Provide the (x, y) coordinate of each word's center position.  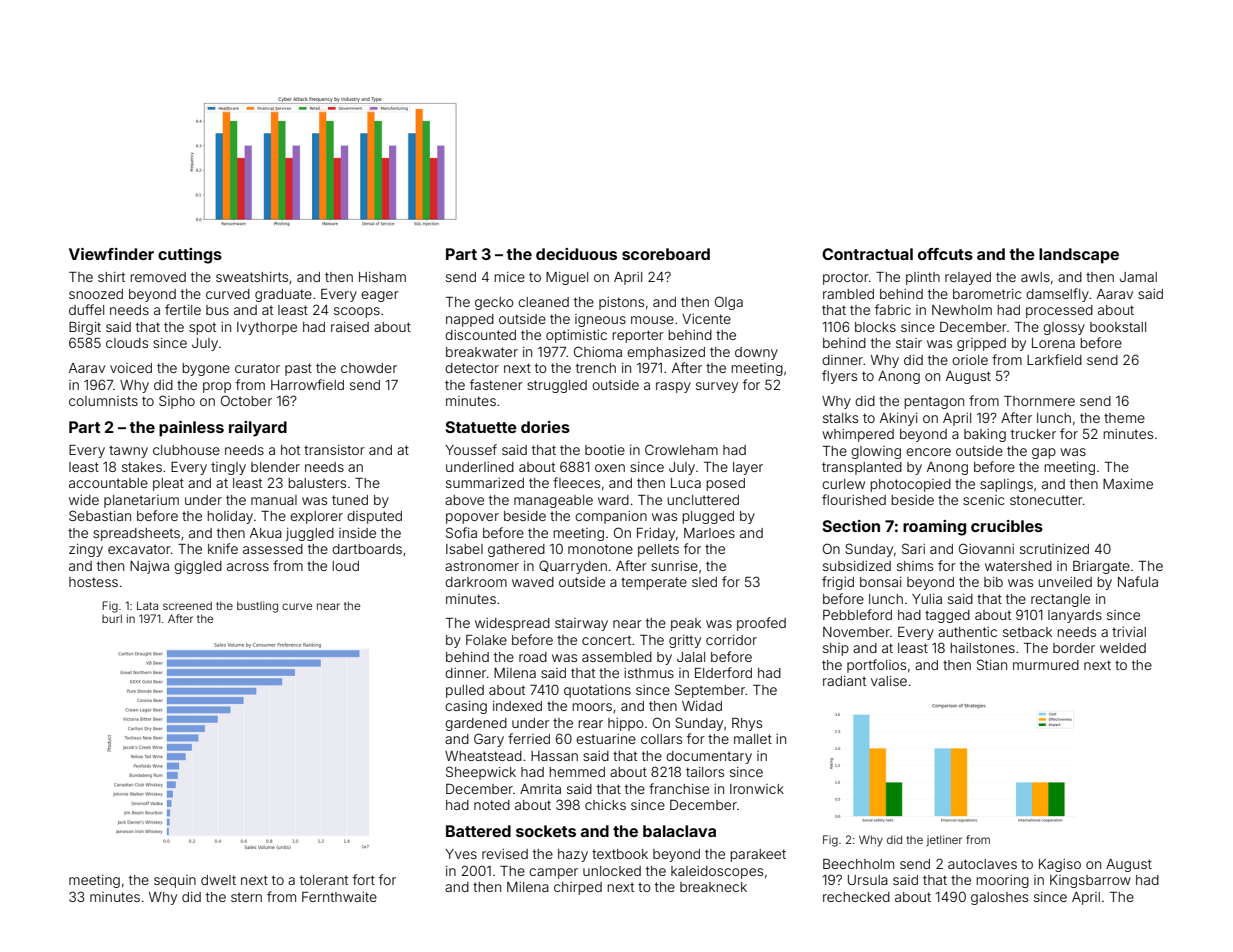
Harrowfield (307, 384)
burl (112, 618)
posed (725, 484)
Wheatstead (483, 756)
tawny (128, 451)
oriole (970, 360)
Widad (702, 706)
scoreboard (666, 254)
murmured (1046, 665)
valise (889, 681)
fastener (496, 384)
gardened (476, 724)
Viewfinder (111, 254)
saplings (1006, 485)
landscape (1079, 256)
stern (246, 897)
